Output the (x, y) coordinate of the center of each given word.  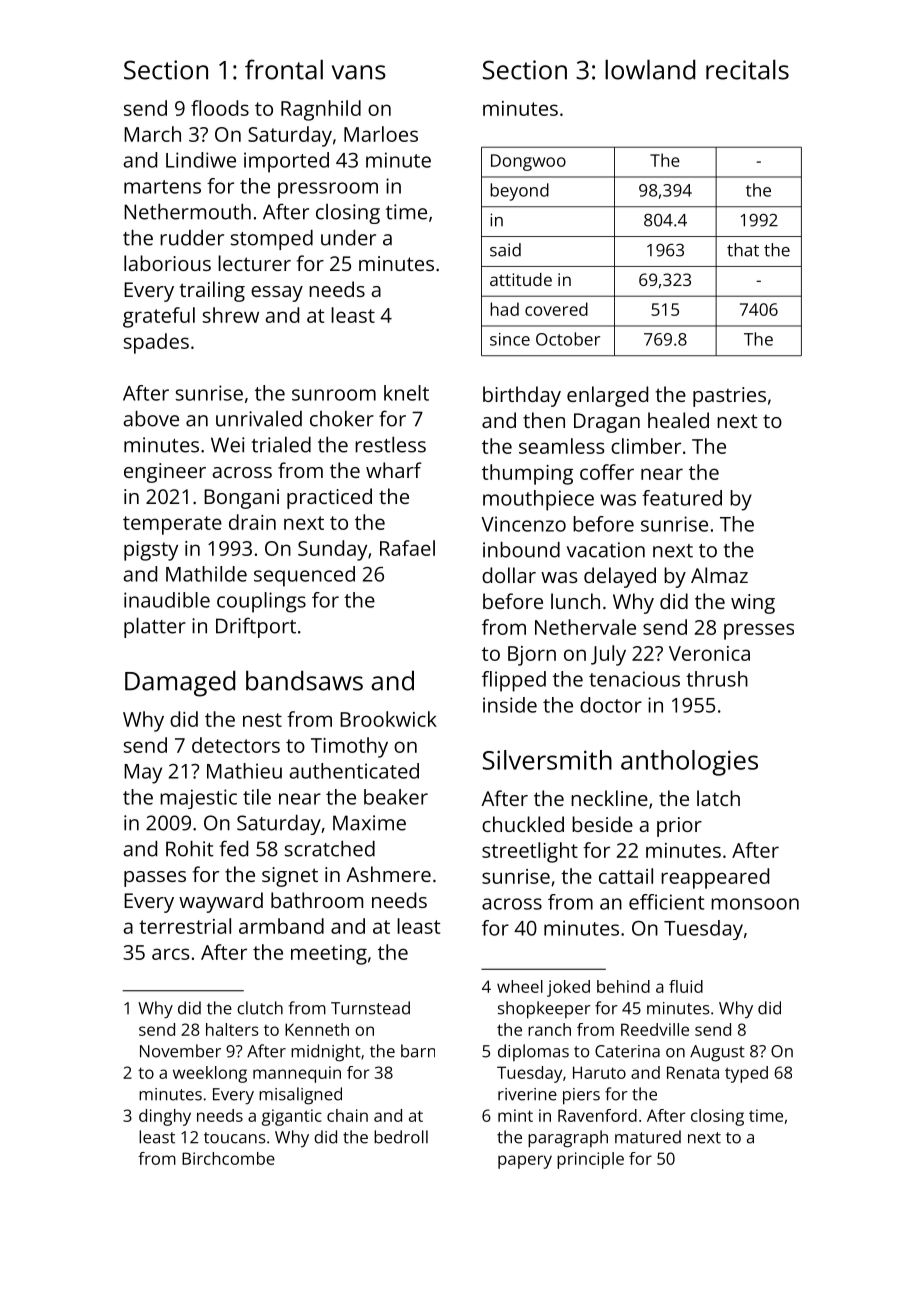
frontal (284, 69)
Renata (693, 1072)
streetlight (530, 852)
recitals (747, 69)
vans (359, 72)
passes (155, 879)
